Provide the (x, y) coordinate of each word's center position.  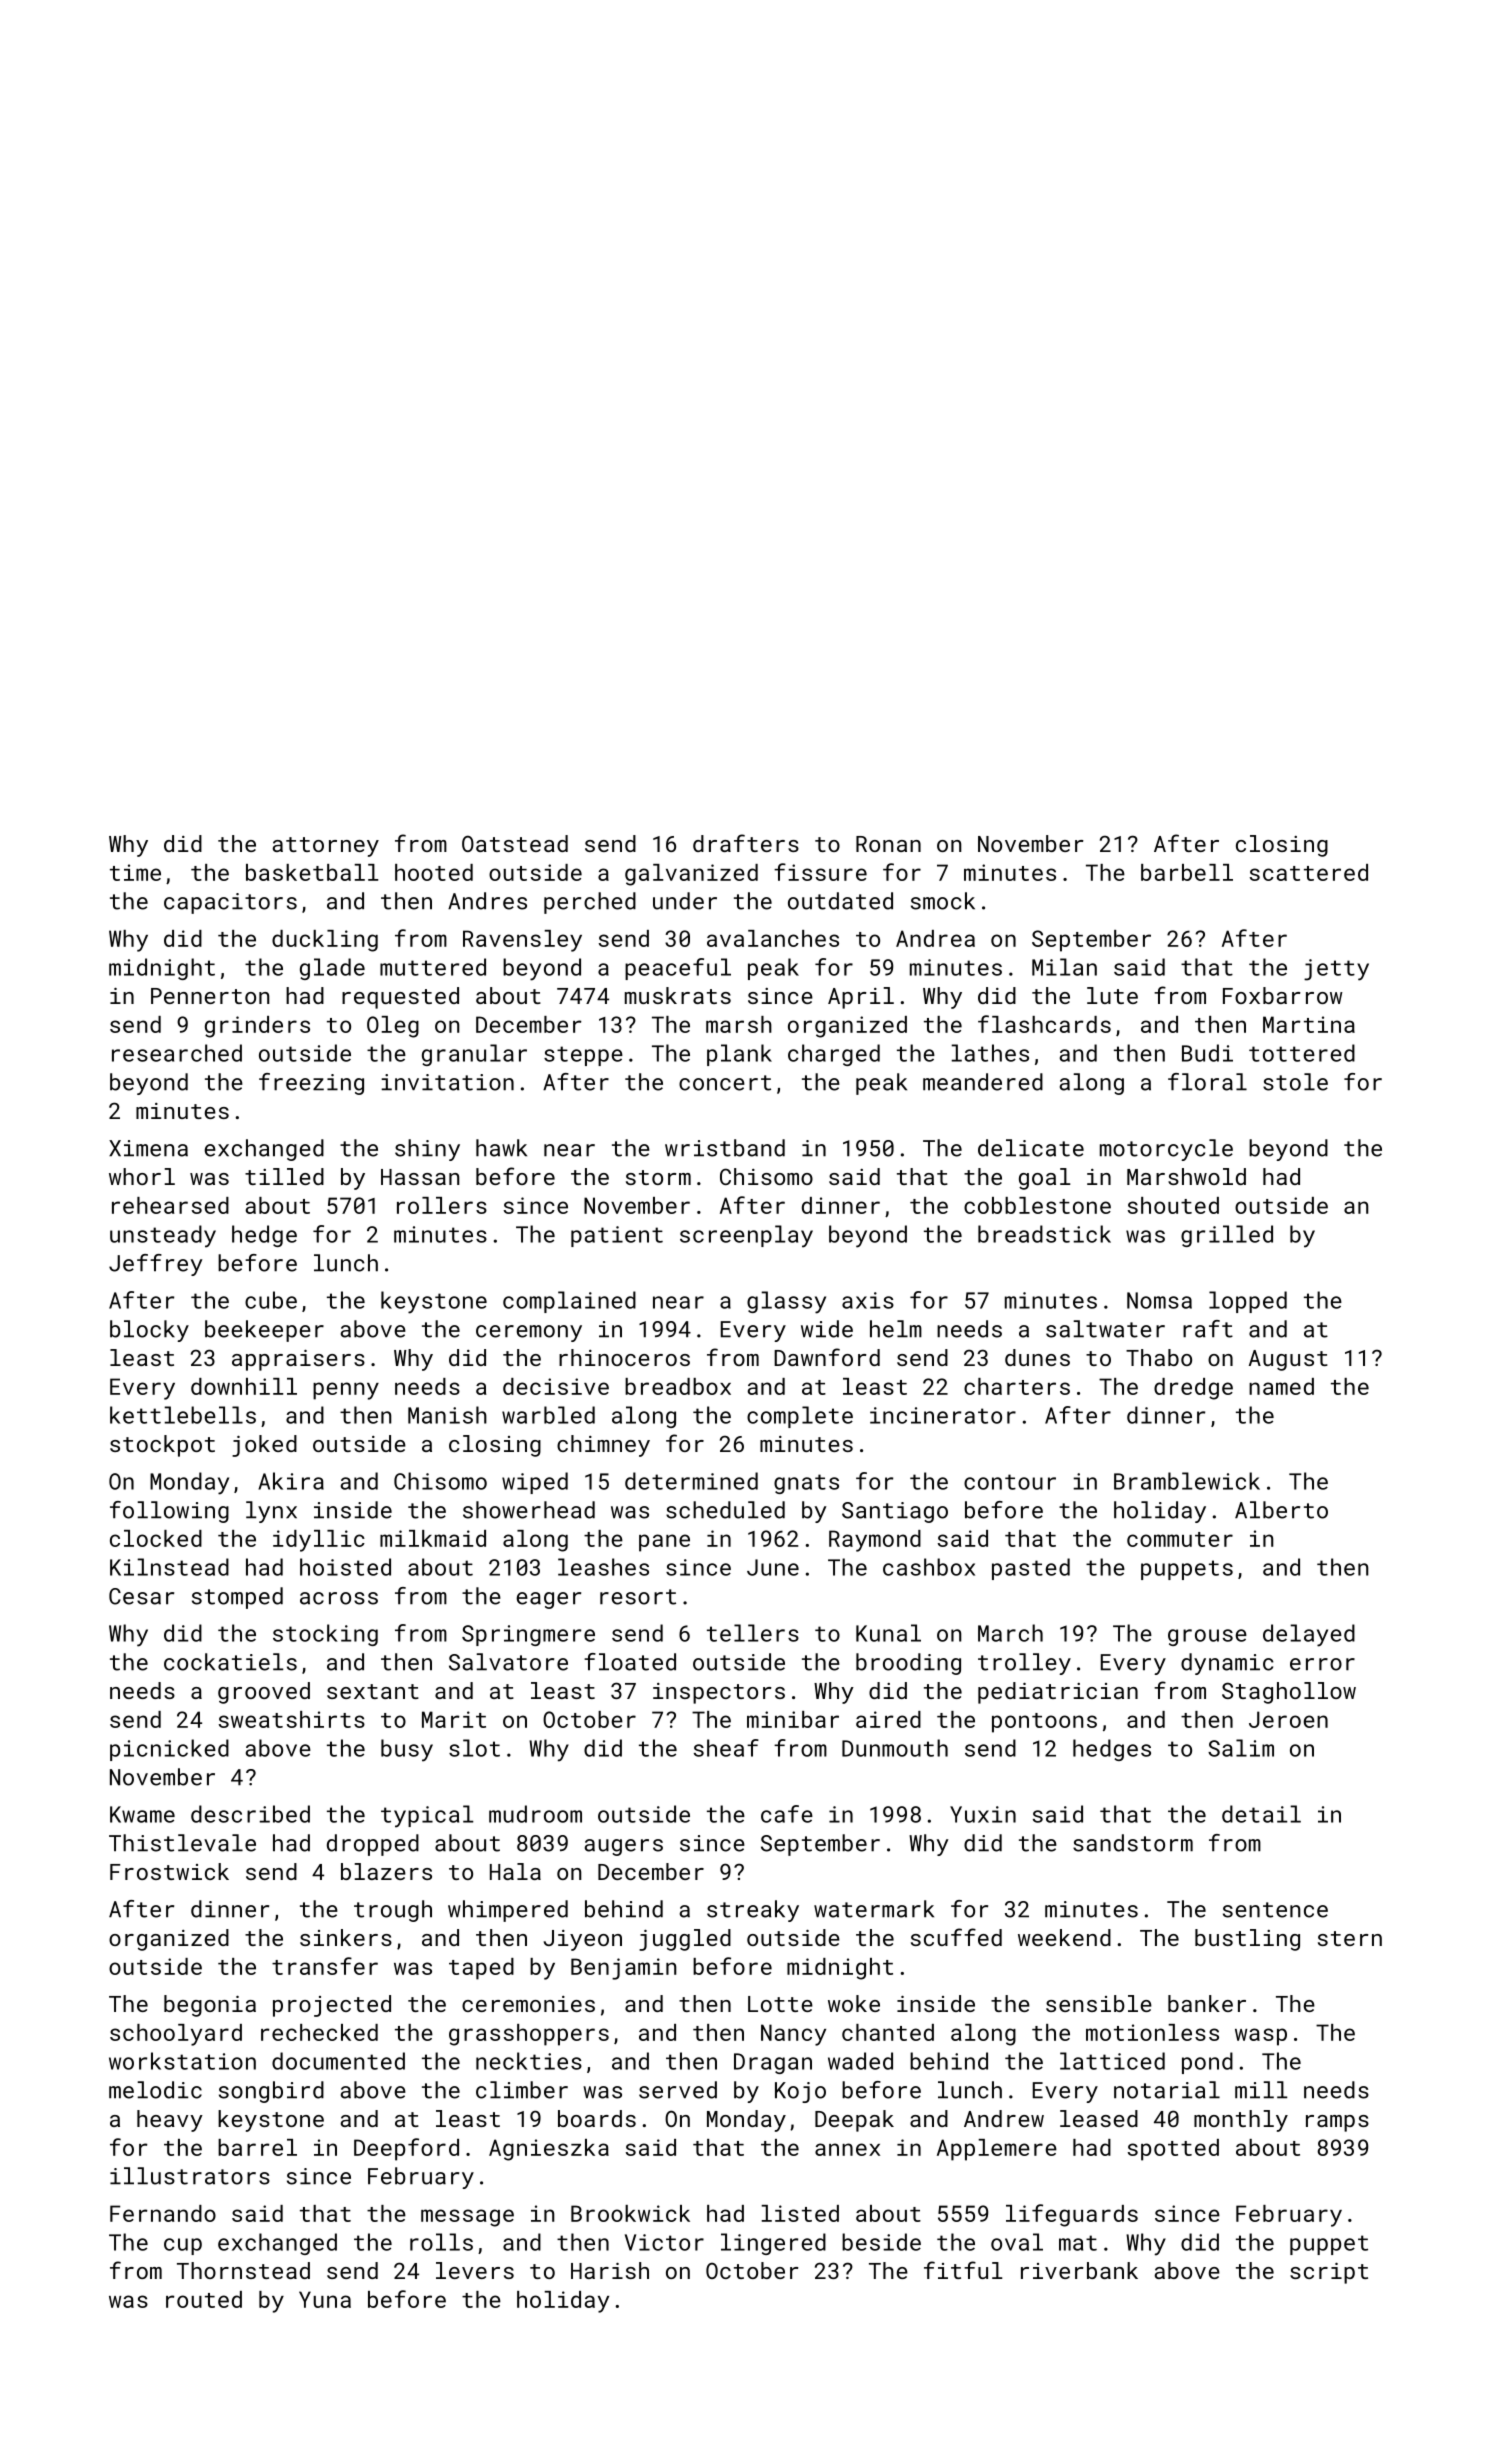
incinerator (943, 1415)
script (1329, 2273)
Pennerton (210, 996)
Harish (610, 2270)
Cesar (141, 1596)
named (1281, 1386)
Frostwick (169, 1871)
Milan (1064, 967)
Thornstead (243, 2270)
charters (1017, 1386)
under (685, 901)
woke (854, 2003)
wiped (535, 1483)
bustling (1247, 1940)
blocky (149, 1331)
